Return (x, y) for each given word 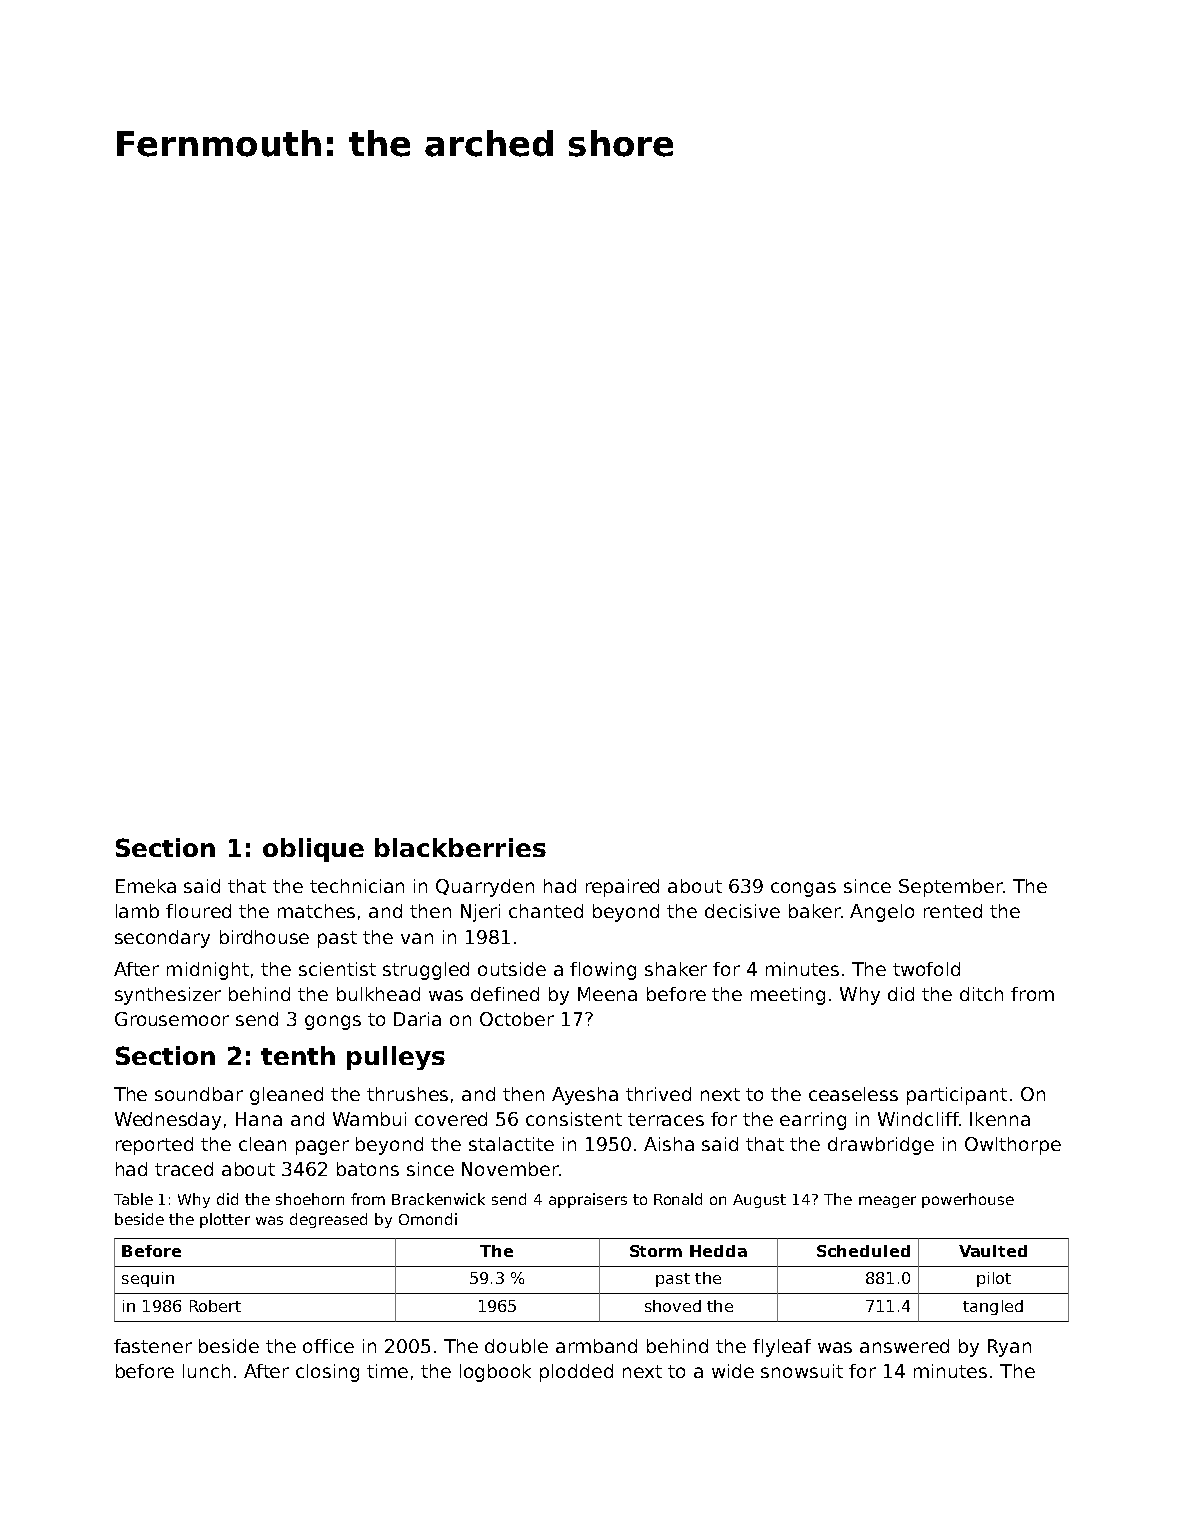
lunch (206, 1371)
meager (887, 1202)
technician (357, 886)
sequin (148, 1279)
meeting (788, 996)
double (516, 1346)
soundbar (199, 1094)
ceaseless (853, 1094)
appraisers (588, 1200)
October (517, 1019)
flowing (603, 971)
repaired (622, 888)
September (950, 888)
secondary (162, 939)
